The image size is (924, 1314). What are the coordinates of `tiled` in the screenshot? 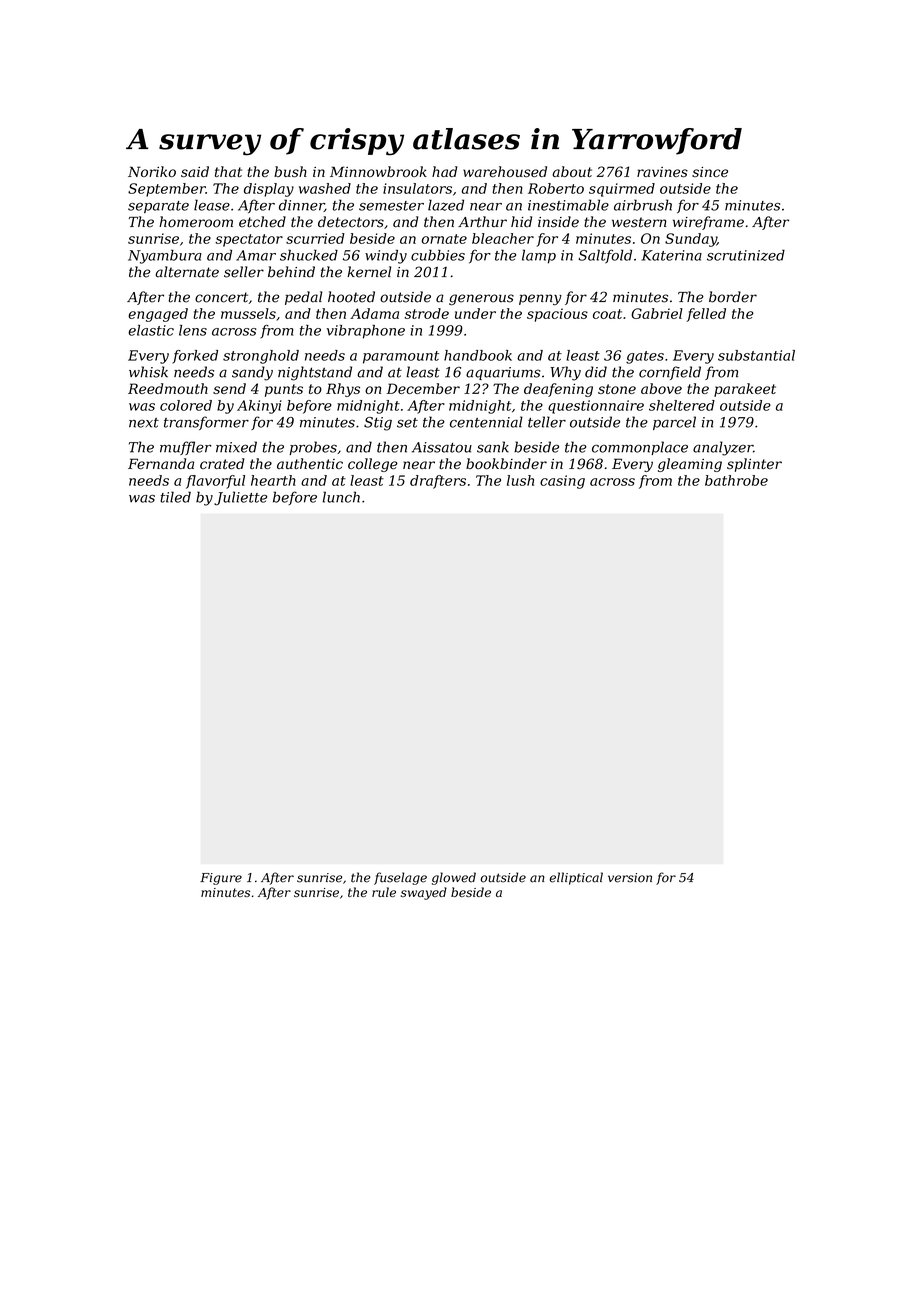 It's located at (175, 497).
